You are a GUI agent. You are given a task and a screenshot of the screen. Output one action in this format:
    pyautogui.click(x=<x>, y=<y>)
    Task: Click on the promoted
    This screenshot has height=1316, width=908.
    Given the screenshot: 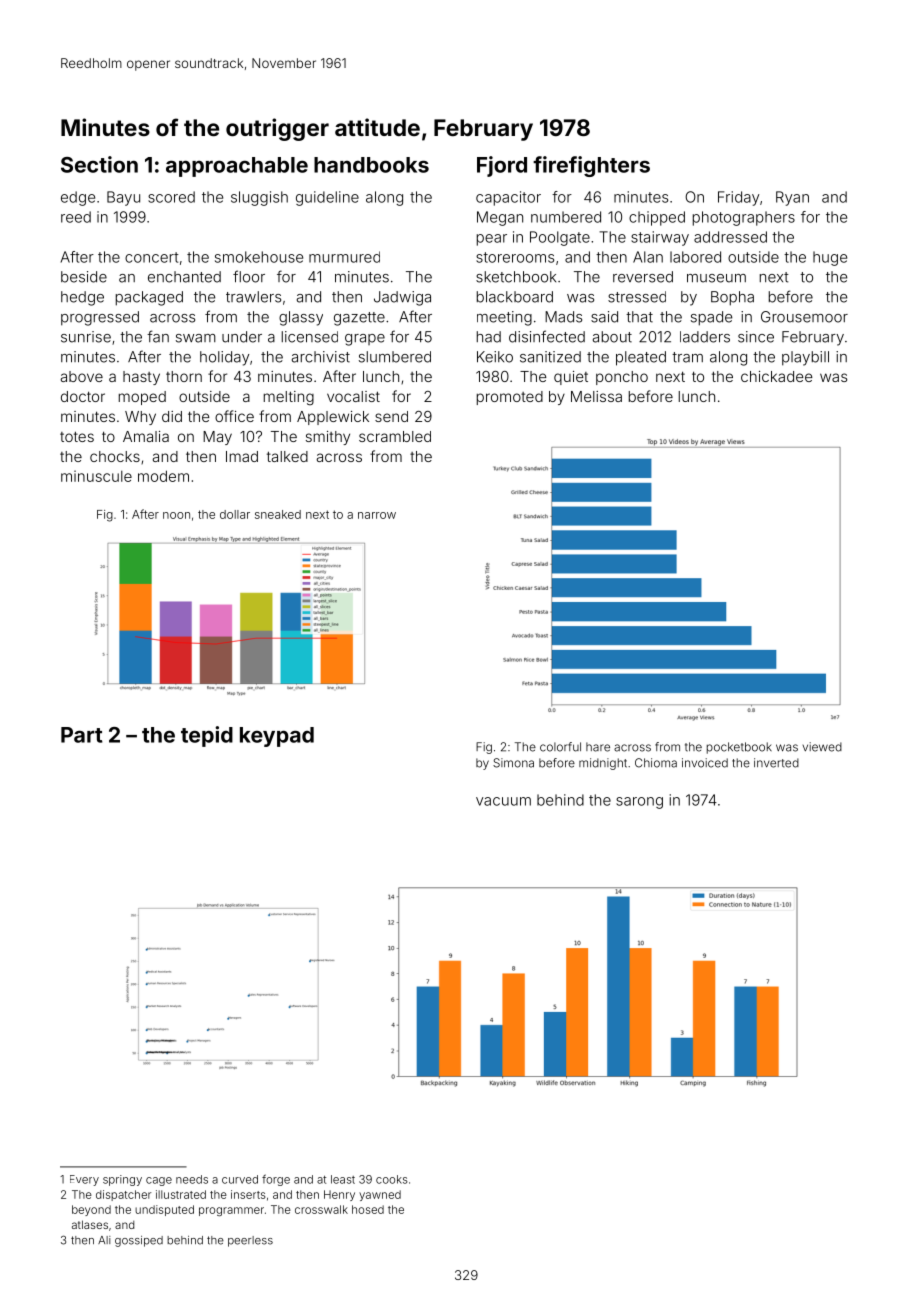 What is the action you would take?
    pyautogui.click(x=510, y=398)
